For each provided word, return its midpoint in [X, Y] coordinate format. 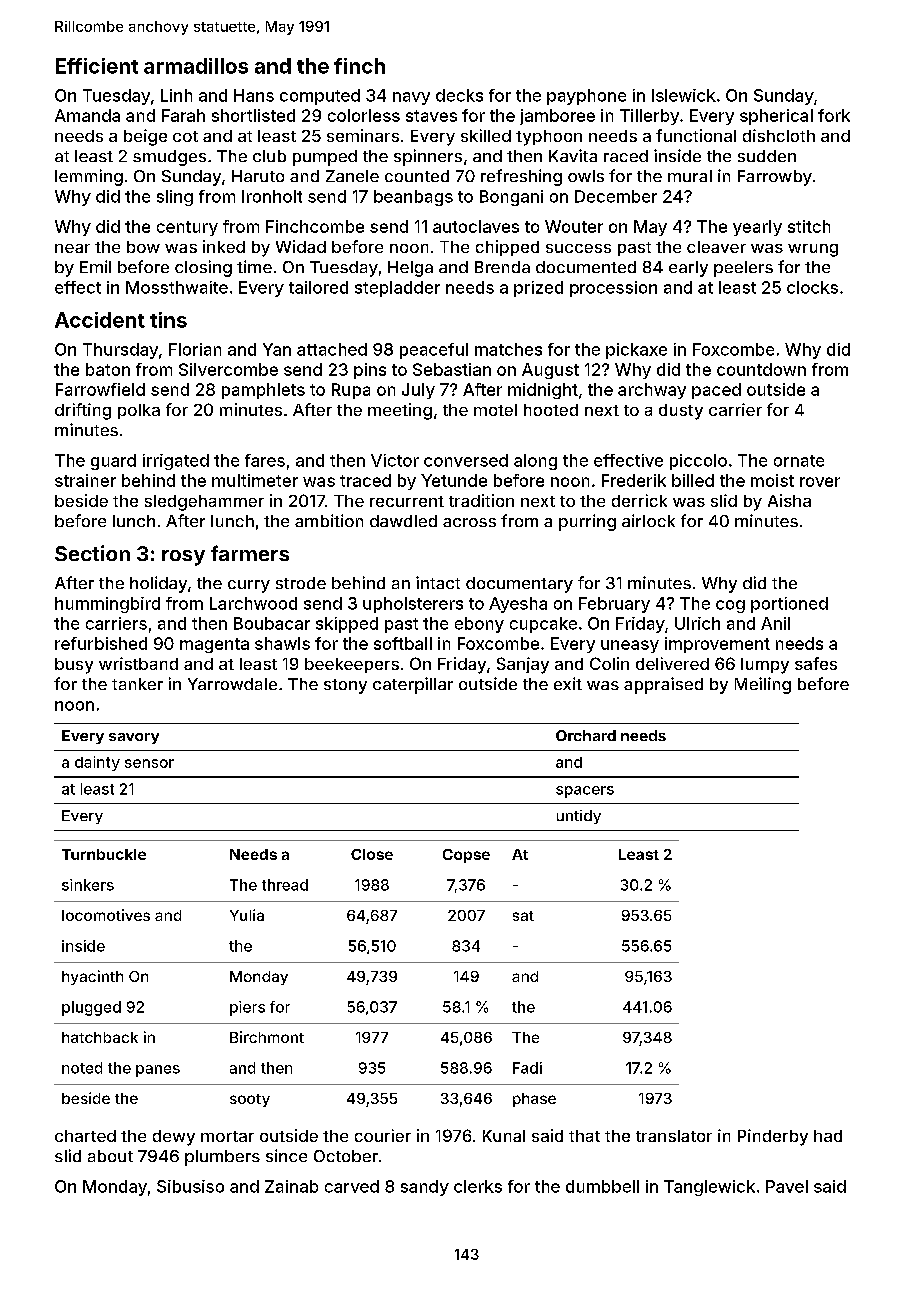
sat [523, 916]
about [110, 1156]
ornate [799, 461]
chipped [507, 248]
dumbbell [602, 1186]
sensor [149, 763]
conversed [466, 460]
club [269, 156]
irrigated [176, 462]
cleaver [716, 247]
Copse [466, 856]
